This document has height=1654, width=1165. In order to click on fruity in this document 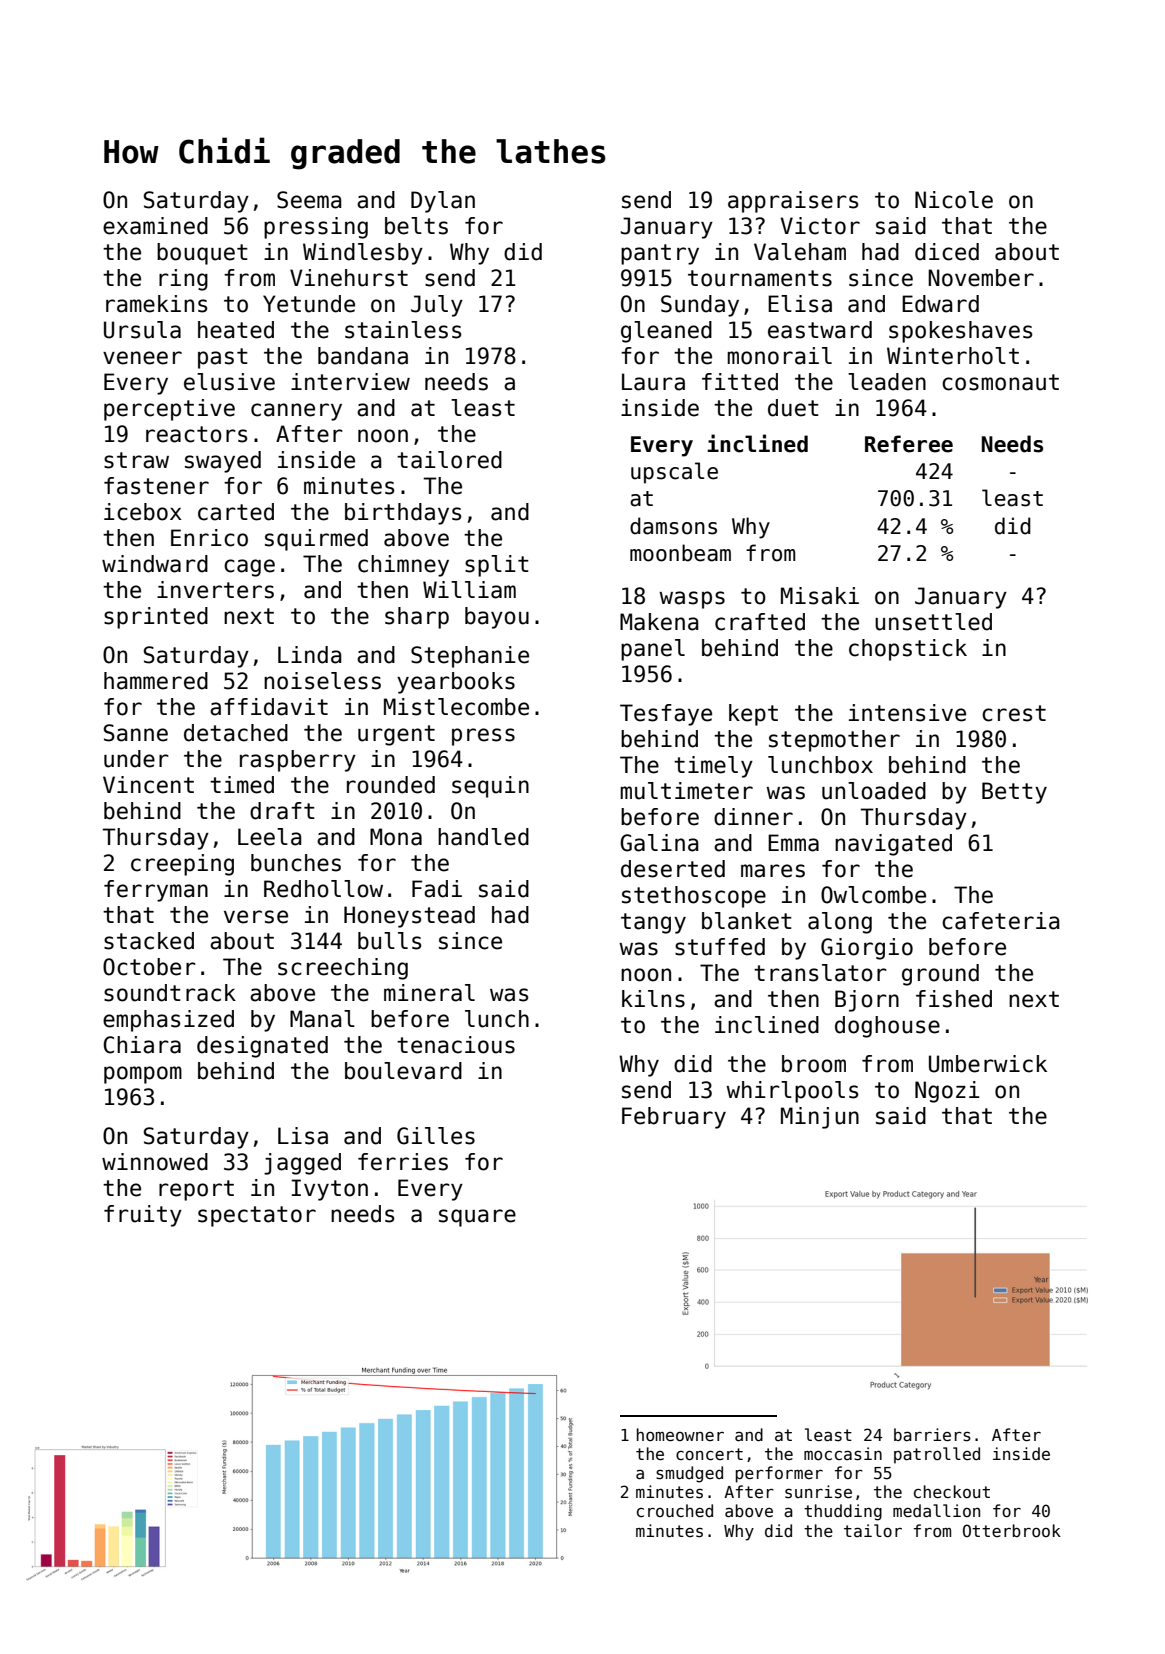, I will do `click(143, 1216)`.
